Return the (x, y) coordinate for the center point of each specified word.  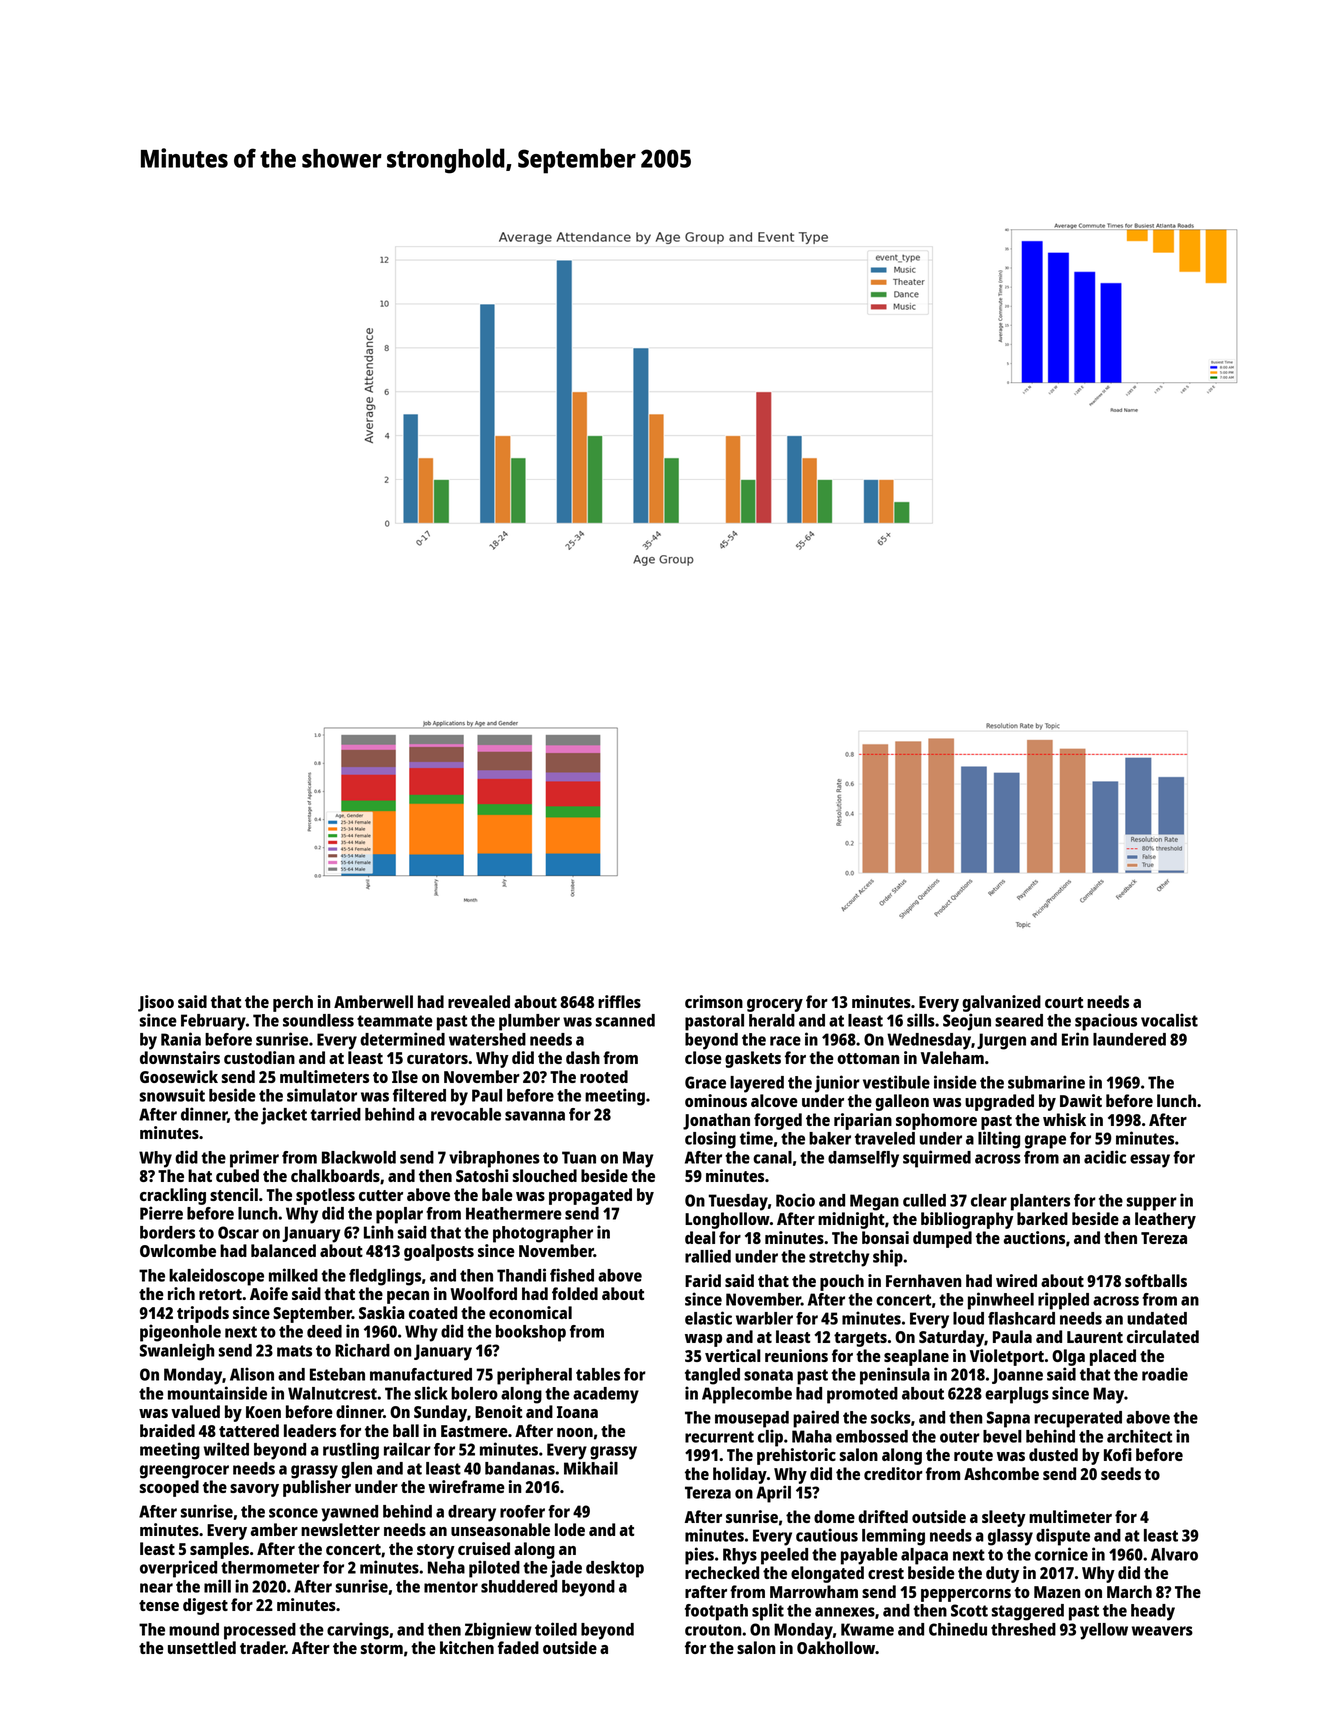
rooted (604, 1076)
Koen (263, 1412)
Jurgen (1001, 1041)
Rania (181, 1039)
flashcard (1021, 1318)
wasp (703, 1340)
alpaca (924, 1556)
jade (566, 1569)
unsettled (202, 1647)
